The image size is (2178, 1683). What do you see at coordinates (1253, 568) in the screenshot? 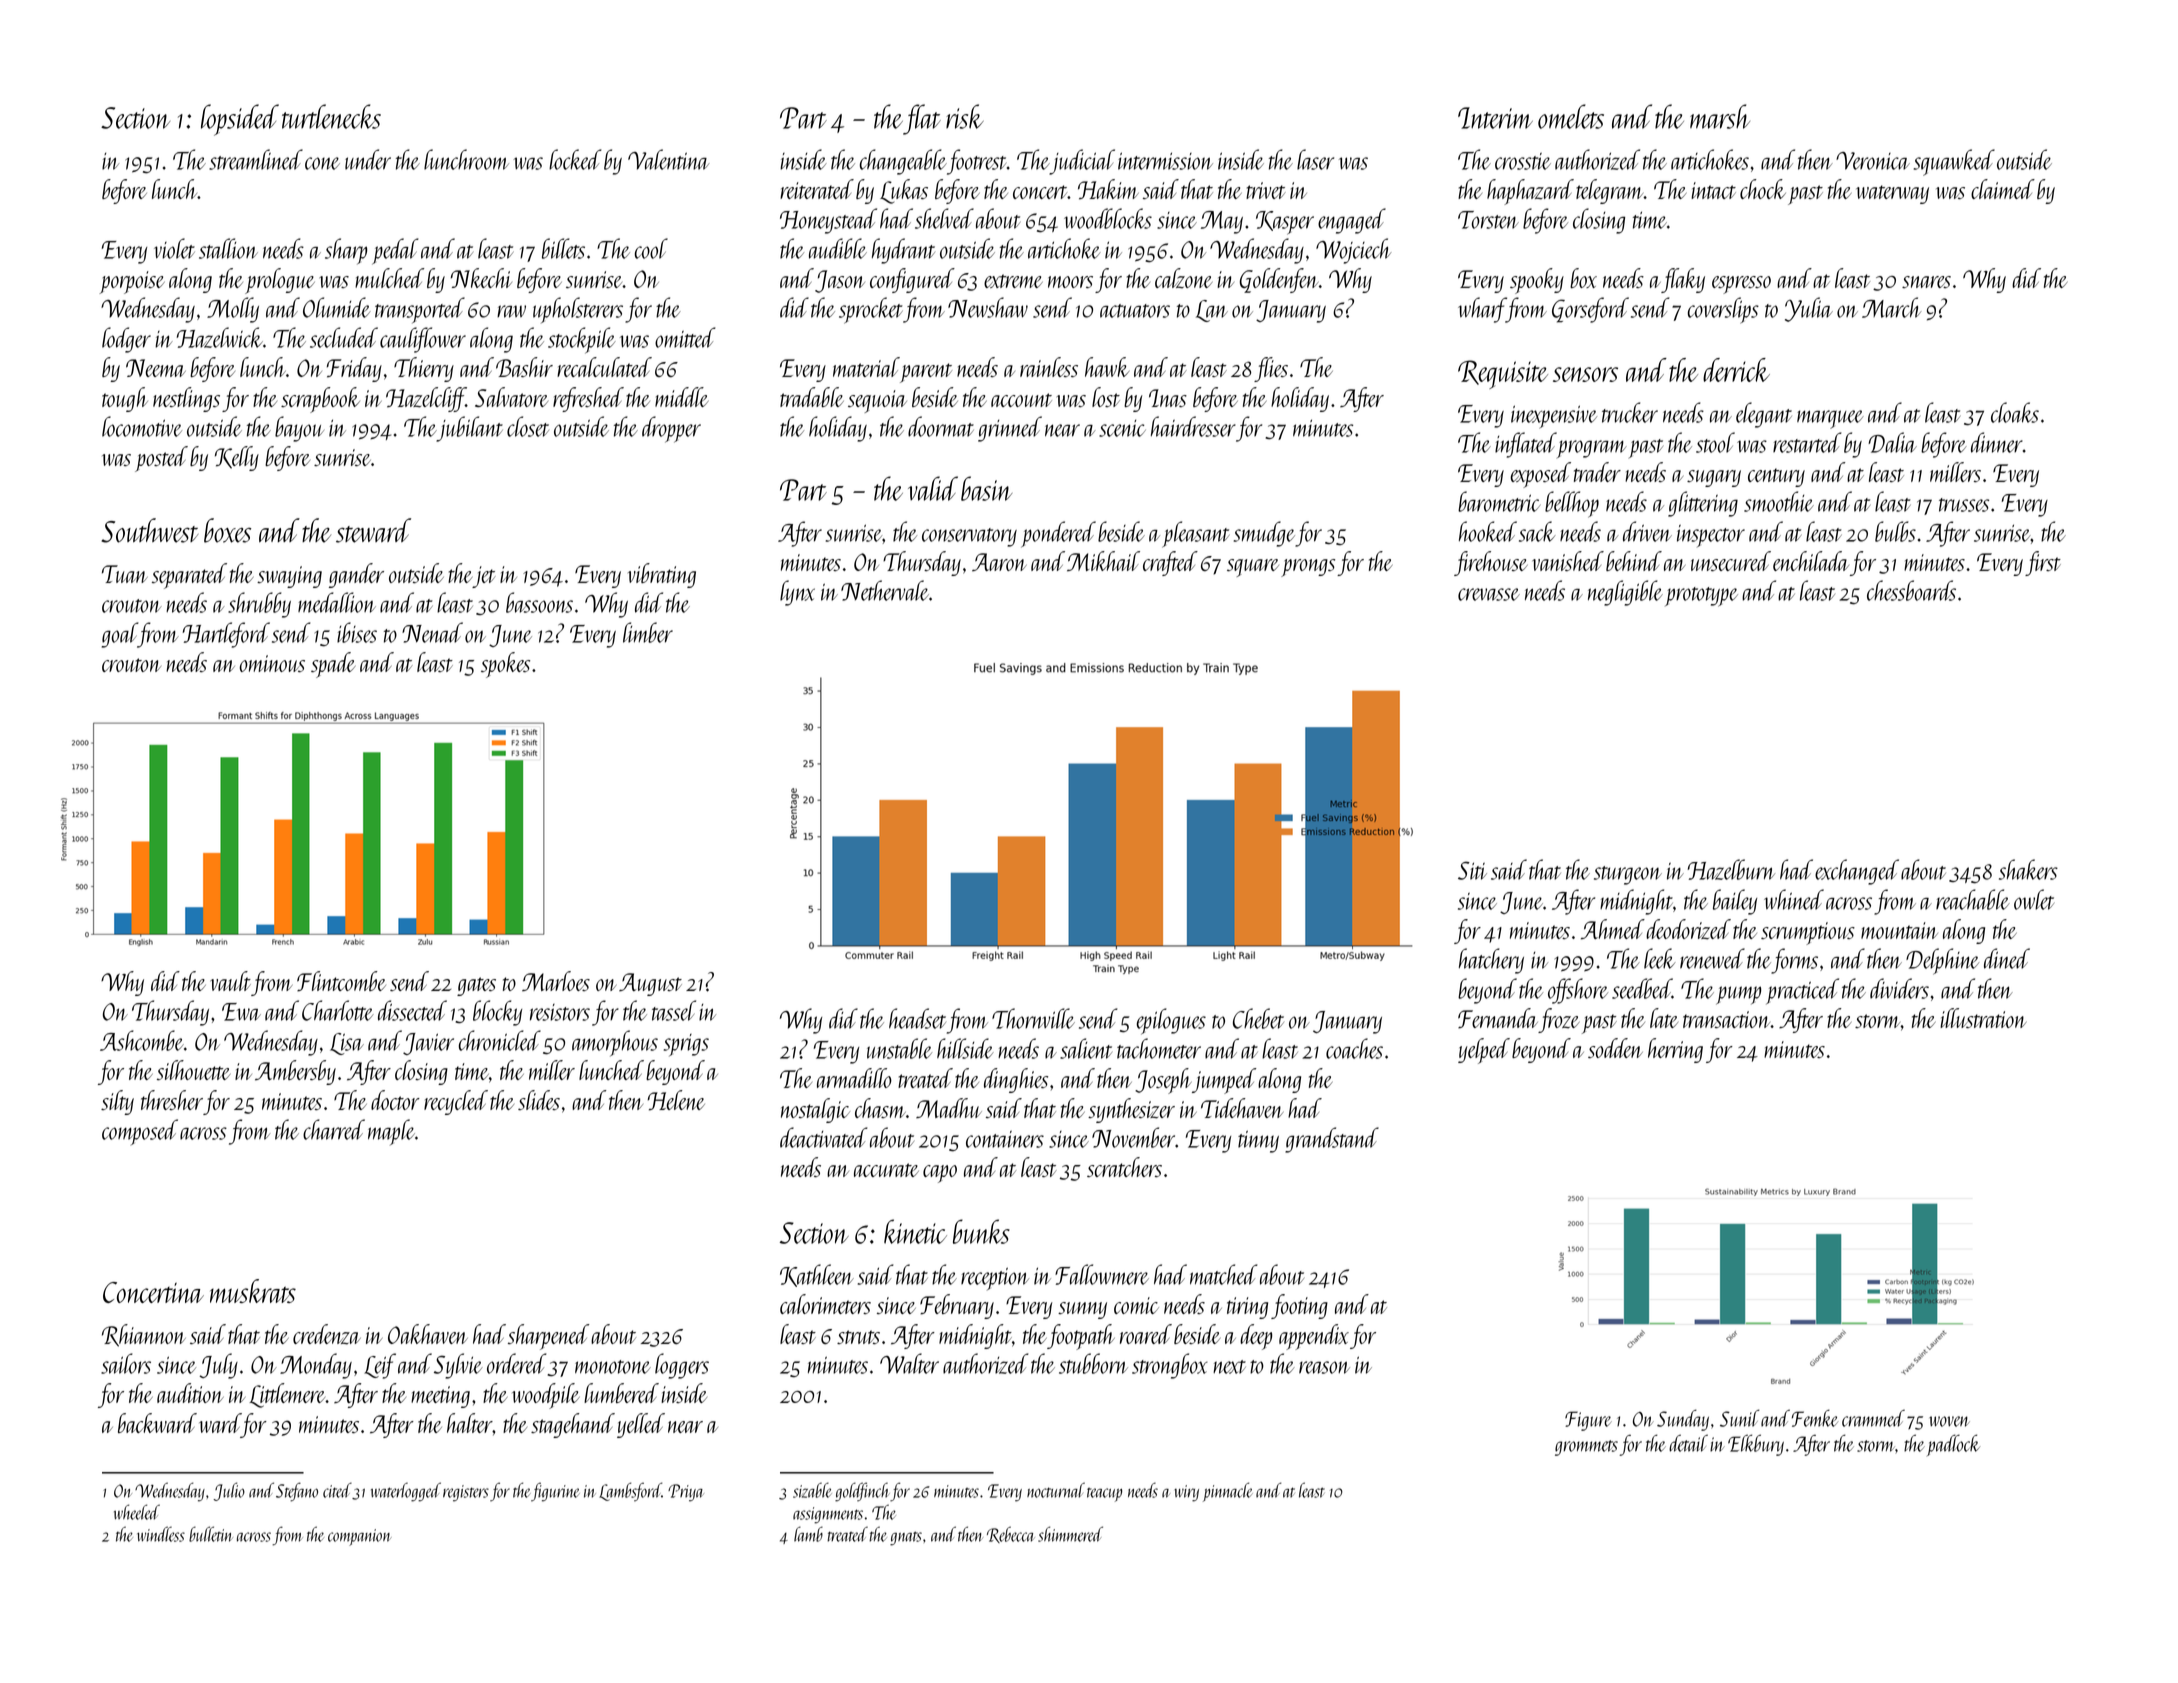
I see `square` at bounding box center [1253, 568].
